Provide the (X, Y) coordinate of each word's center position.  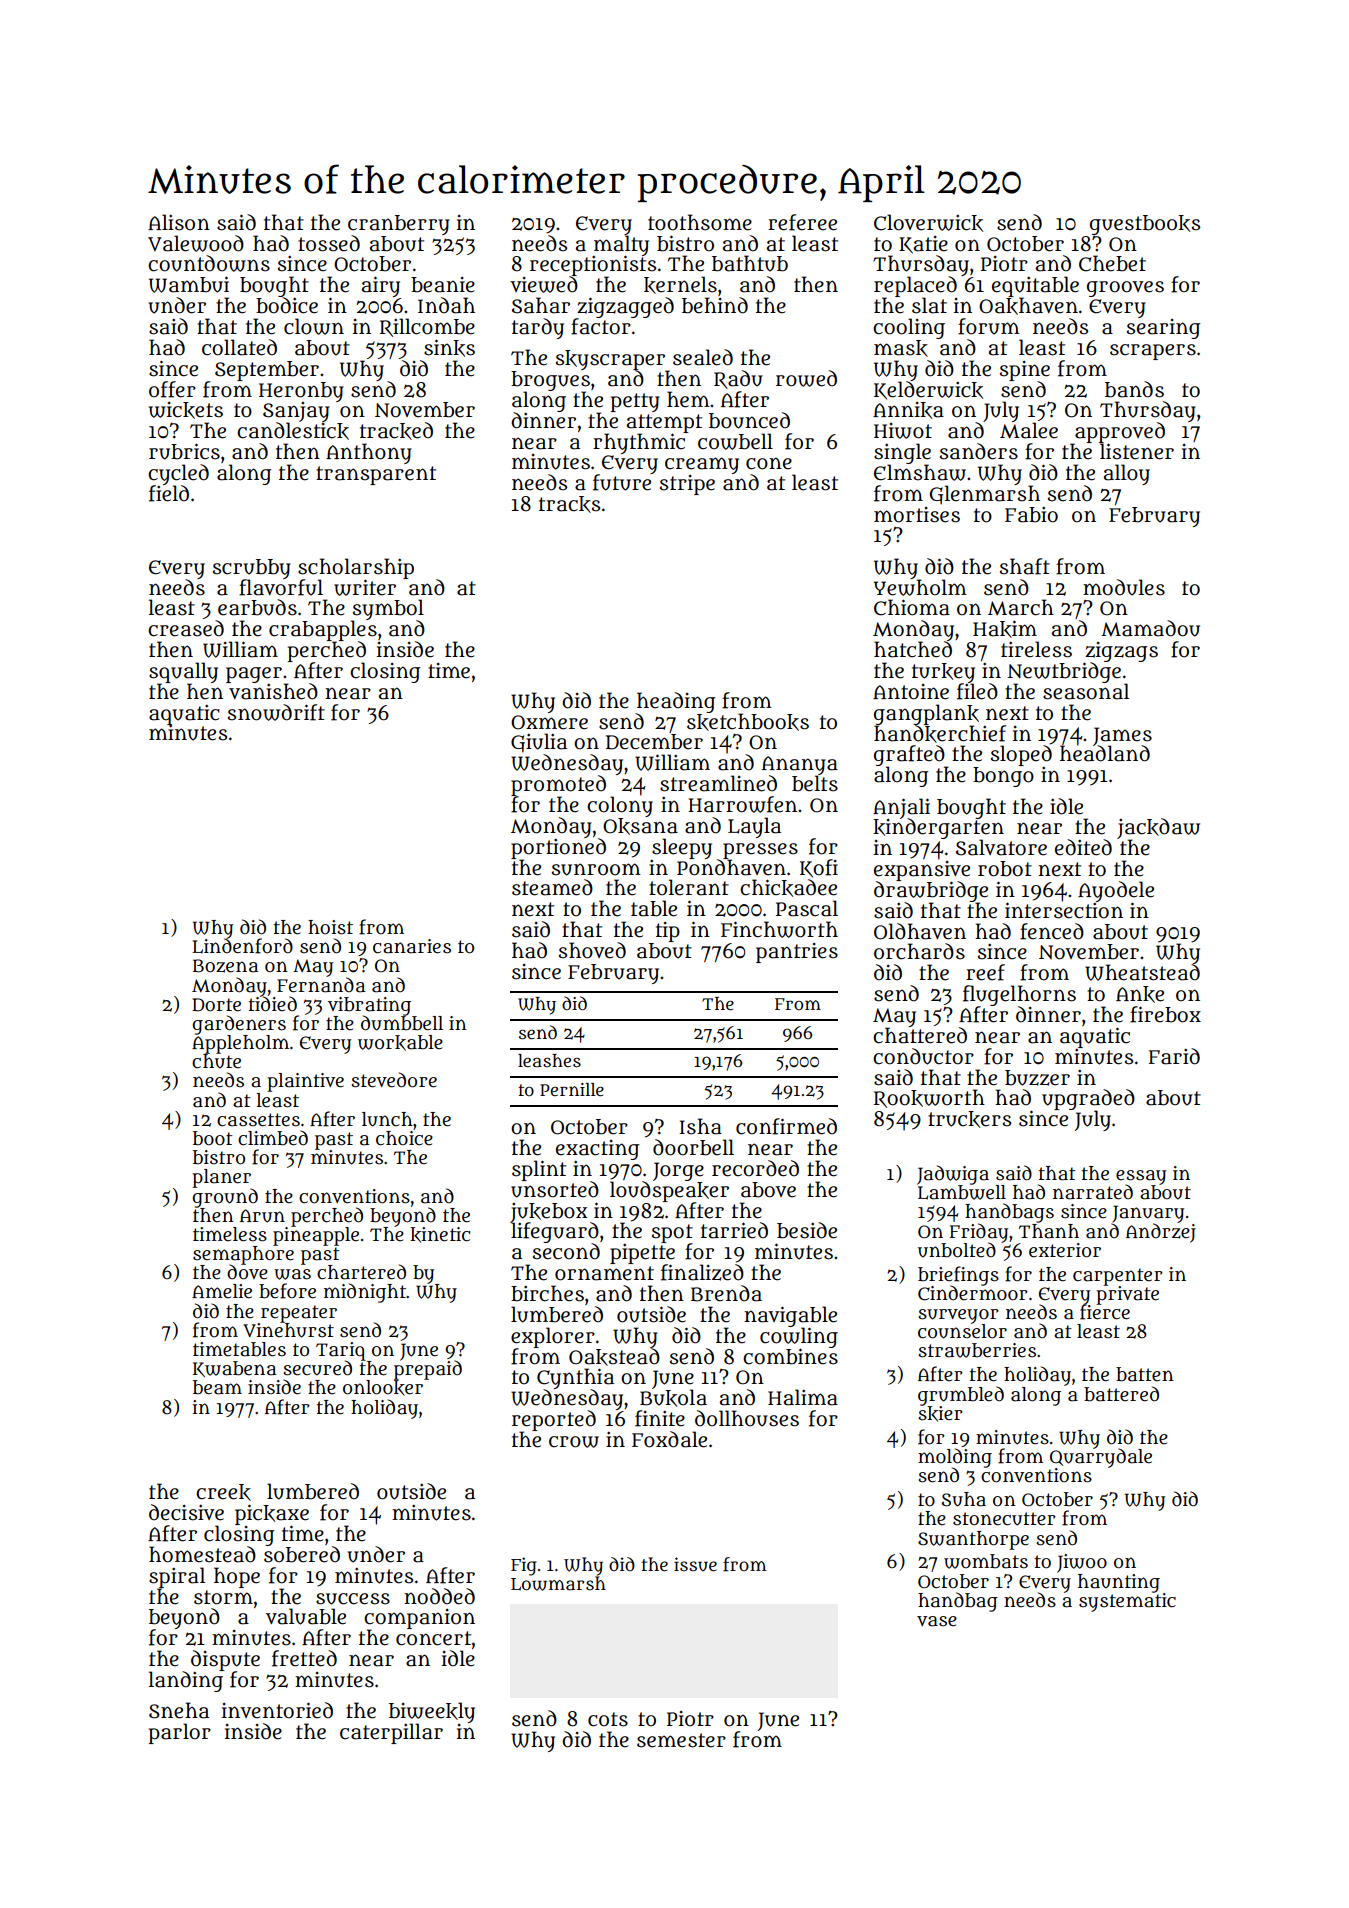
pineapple (316, 1236)
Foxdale (669, 1439)
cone (769, 463)
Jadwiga (953, 1175)
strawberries (977, 1350)
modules (1124, 587)
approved (1120, 432)
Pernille (572, 1090)
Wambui (189, 284)
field (169, 493)
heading (676, 702)
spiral (177, 1577)
